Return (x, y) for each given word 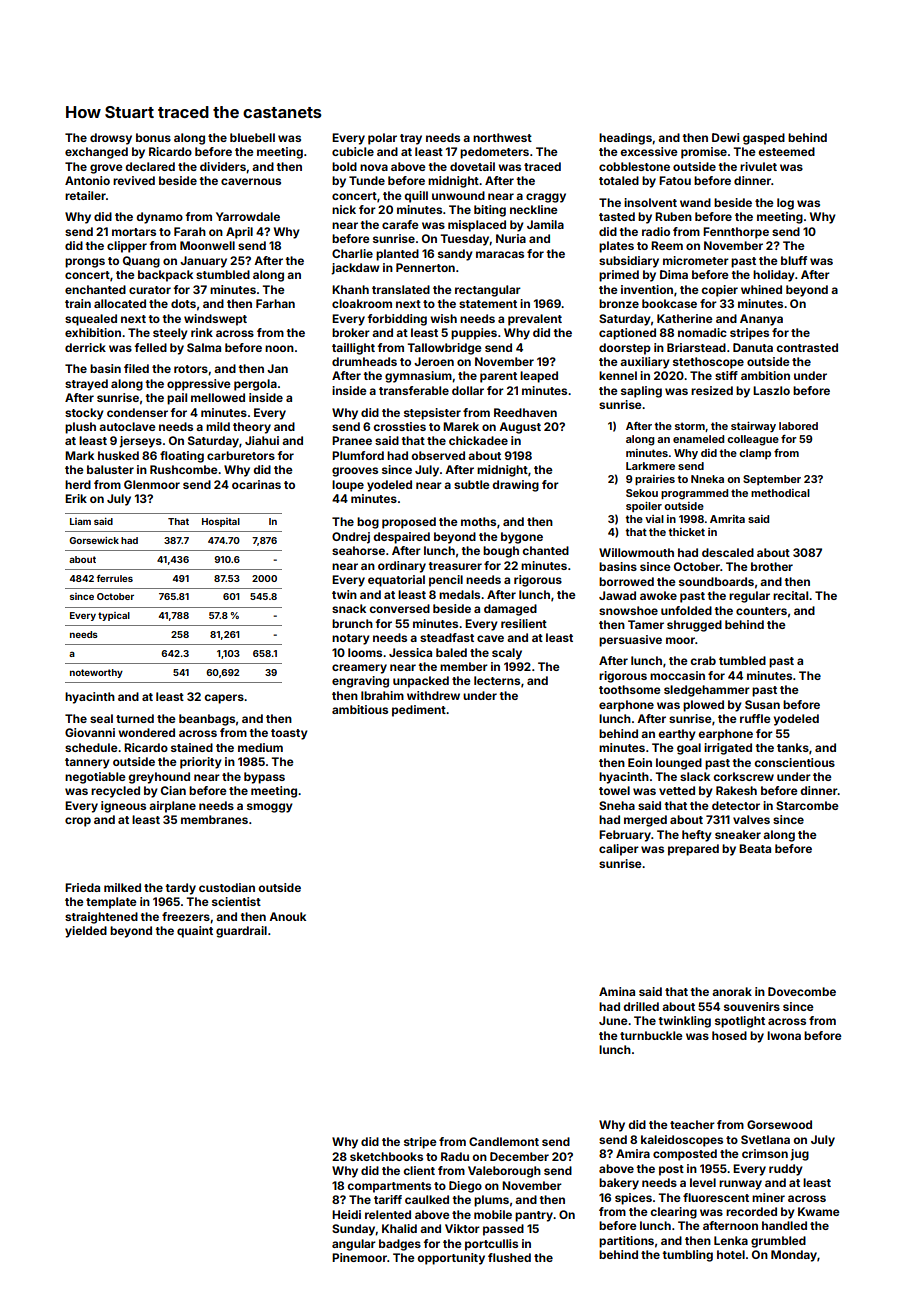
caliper (619, 850)
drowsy (111, 139)
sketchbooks (386, 1156)
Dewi (725, 137)
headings (625, 139)
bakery (619, 1184)
